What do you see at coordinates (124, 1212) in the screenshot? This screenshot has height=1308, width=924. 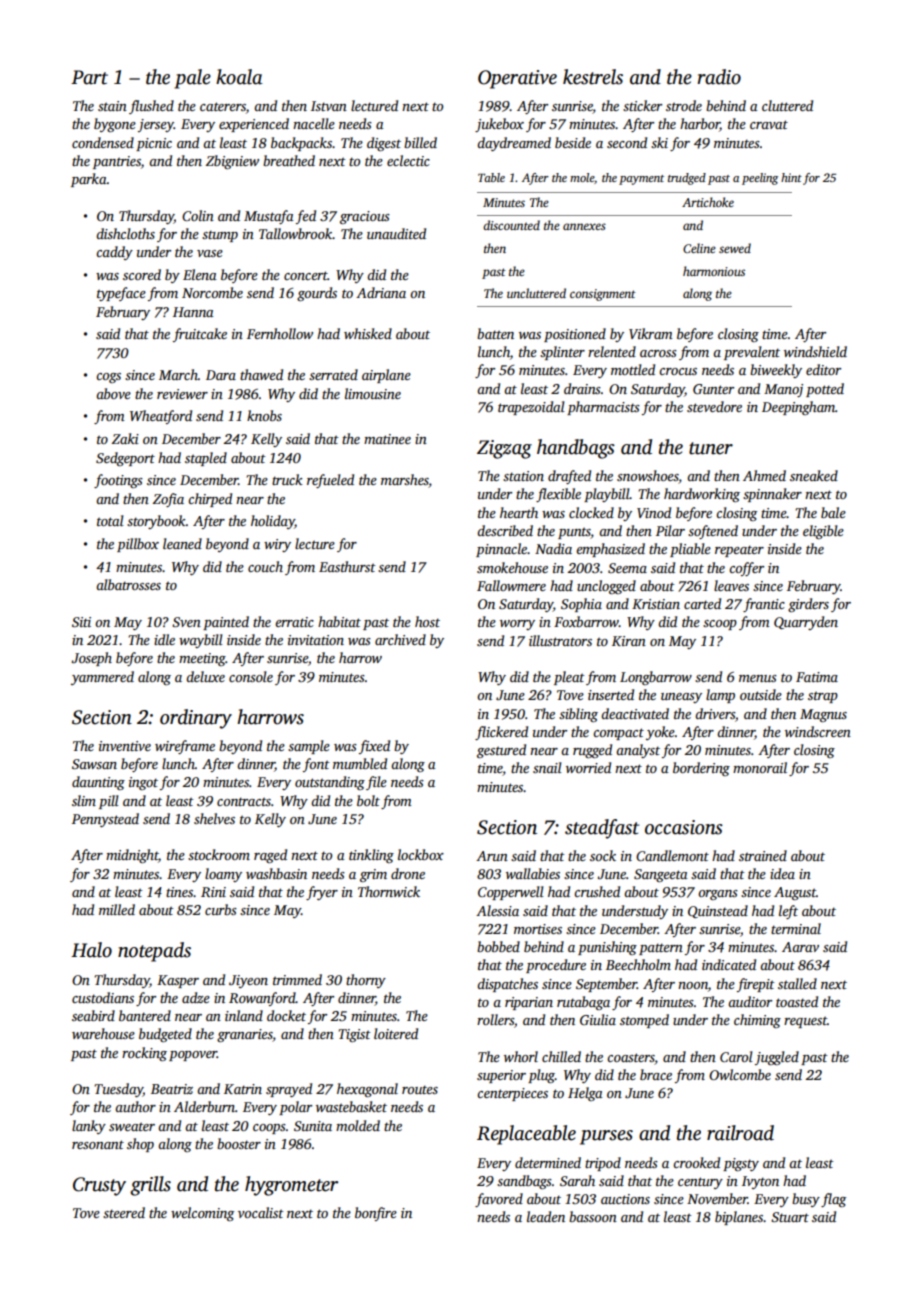 I see `steered` at bounding box center [124, 1212].
